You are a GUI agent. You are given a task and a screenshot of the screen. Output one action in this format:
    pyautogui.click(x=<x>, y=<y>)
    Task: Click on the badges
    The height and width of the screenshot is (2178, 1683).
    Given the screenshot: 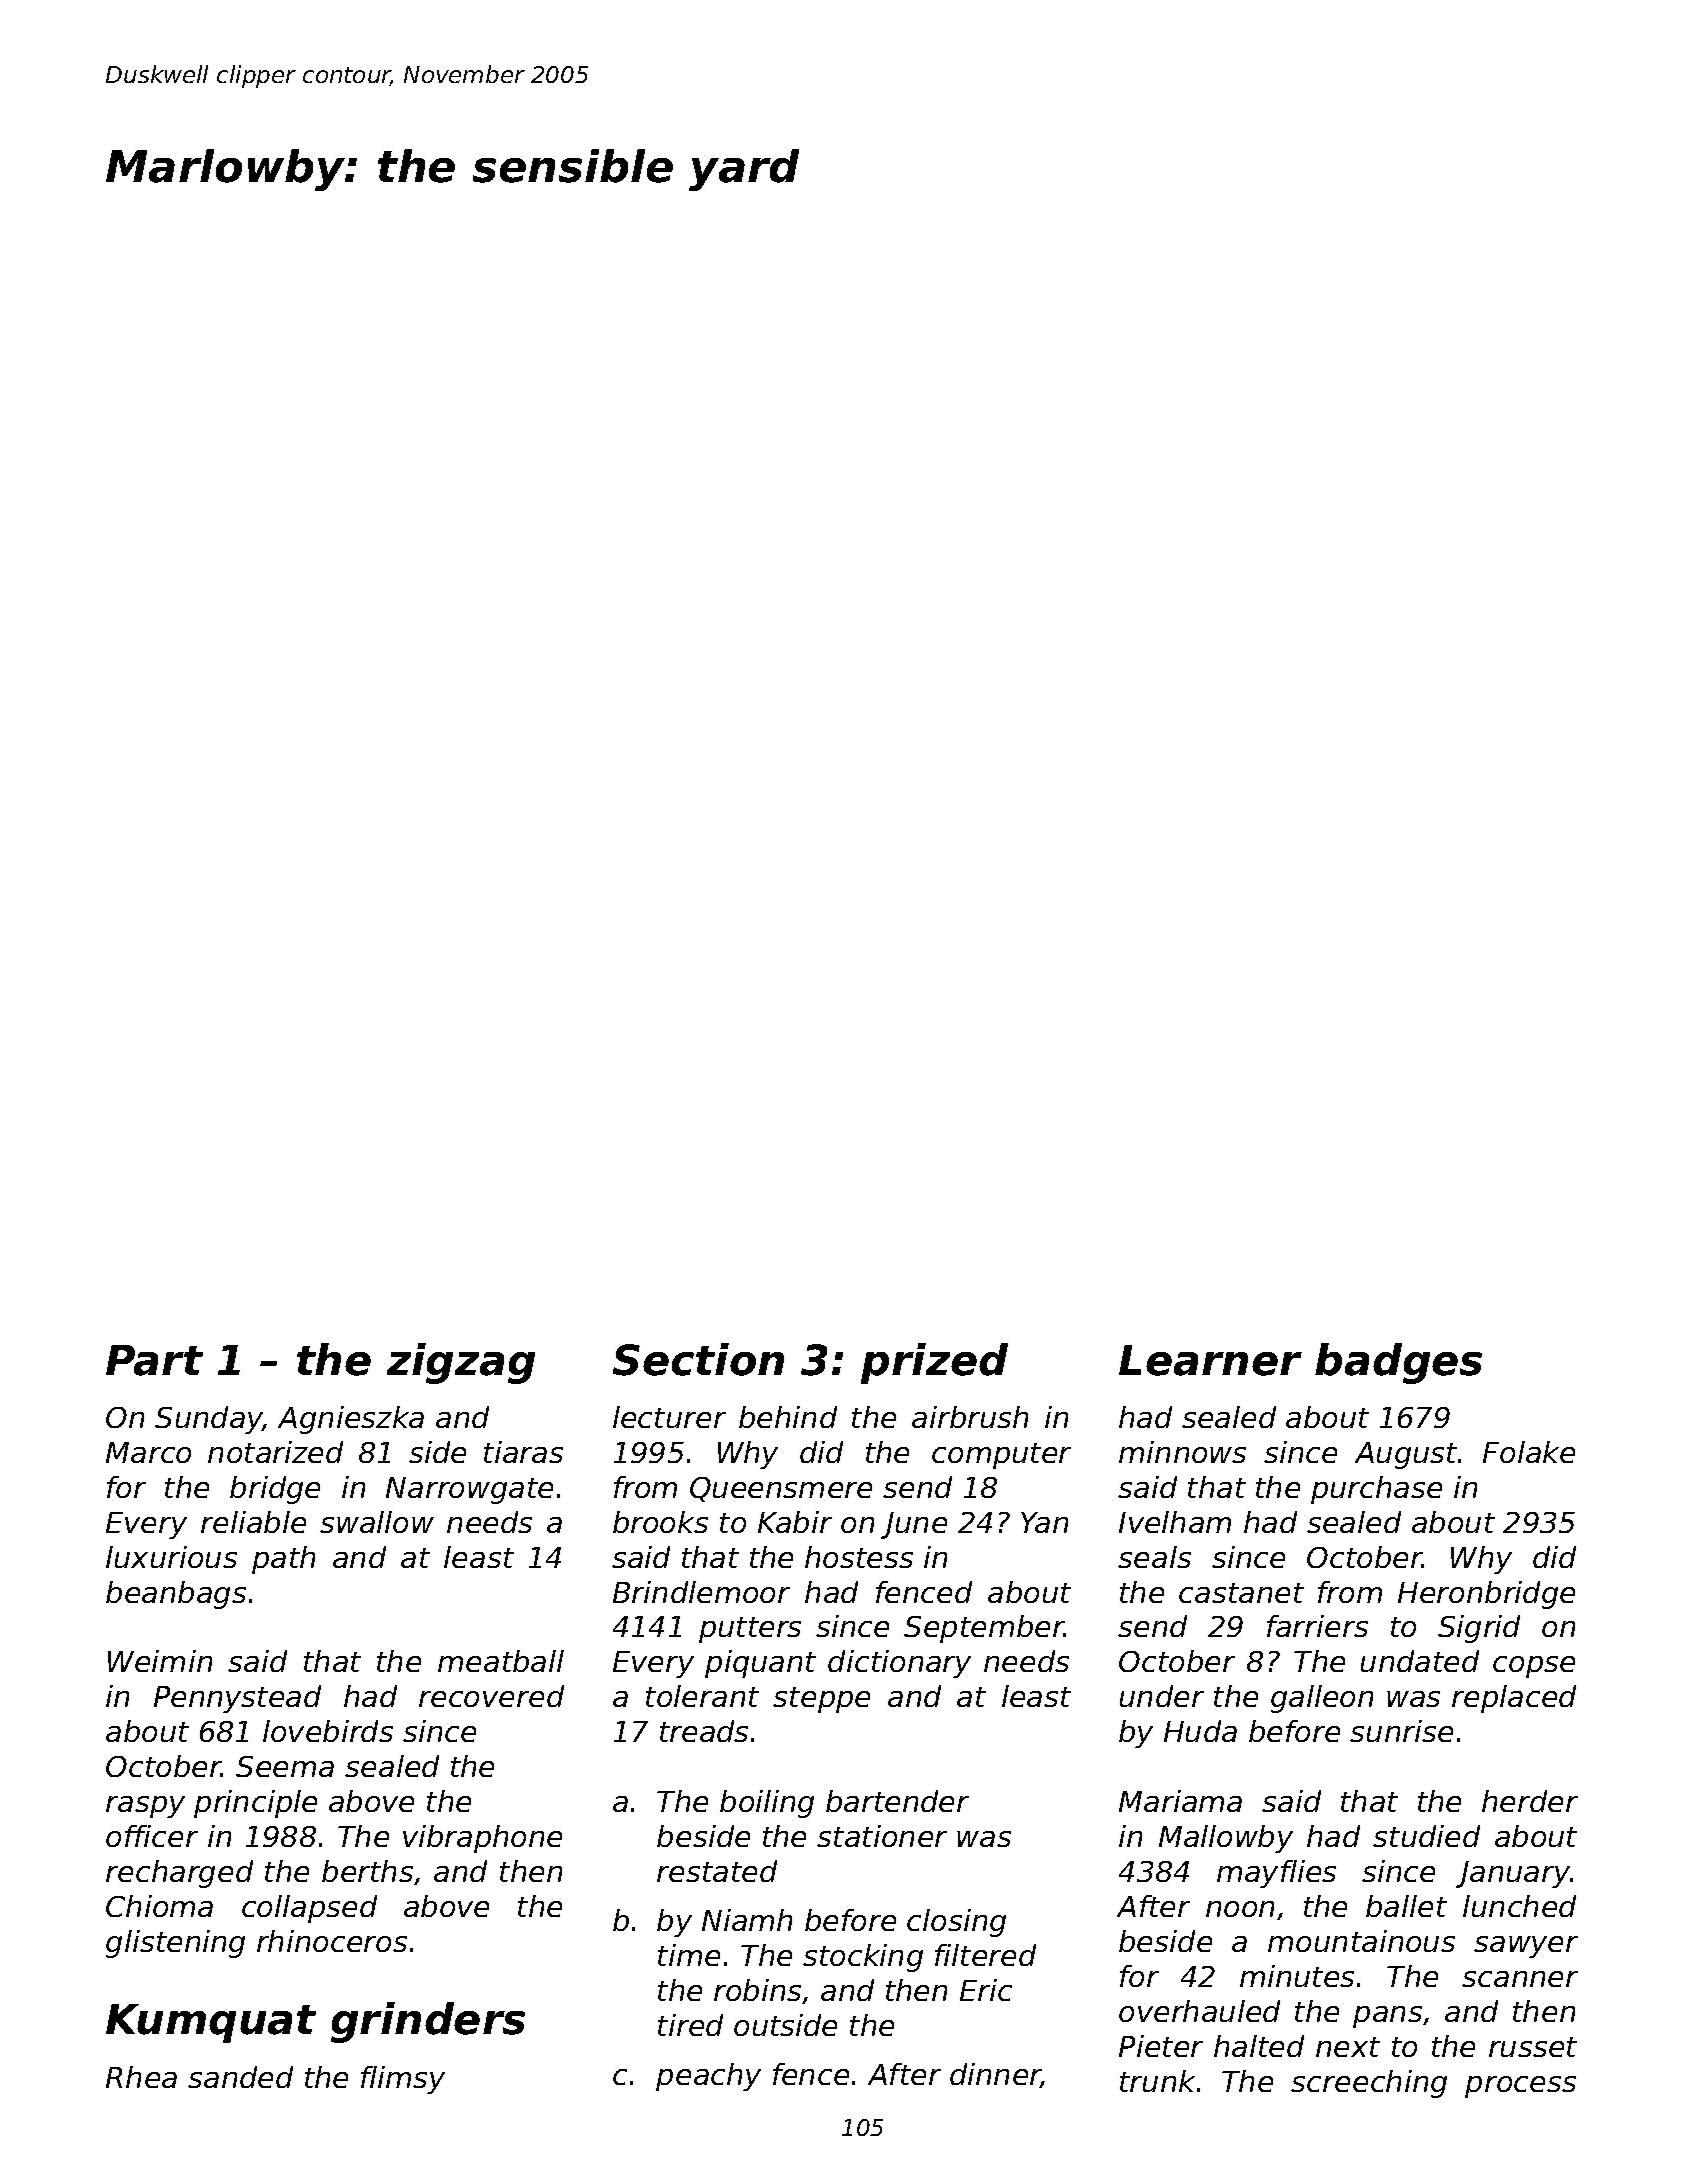 What is the action you would take?
    pyautogui.click(x=1398, y=1363)
